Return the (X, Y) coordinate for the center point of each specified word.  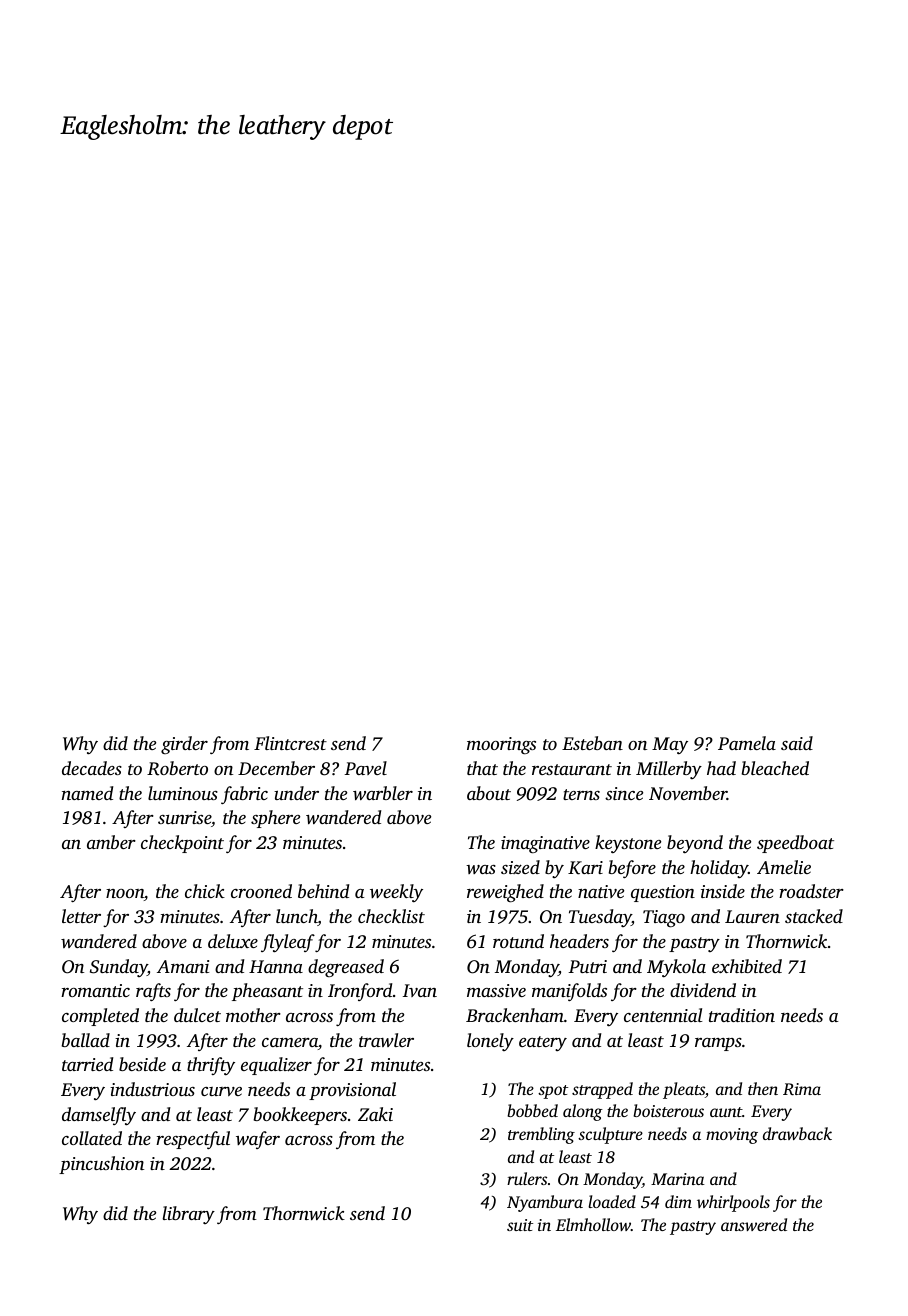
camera (290, 1042)
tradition (742, 1015)
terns (581, 794)
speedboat (795, 844)
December (276, 768)
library (189, 1215)
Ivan (420, 990)
